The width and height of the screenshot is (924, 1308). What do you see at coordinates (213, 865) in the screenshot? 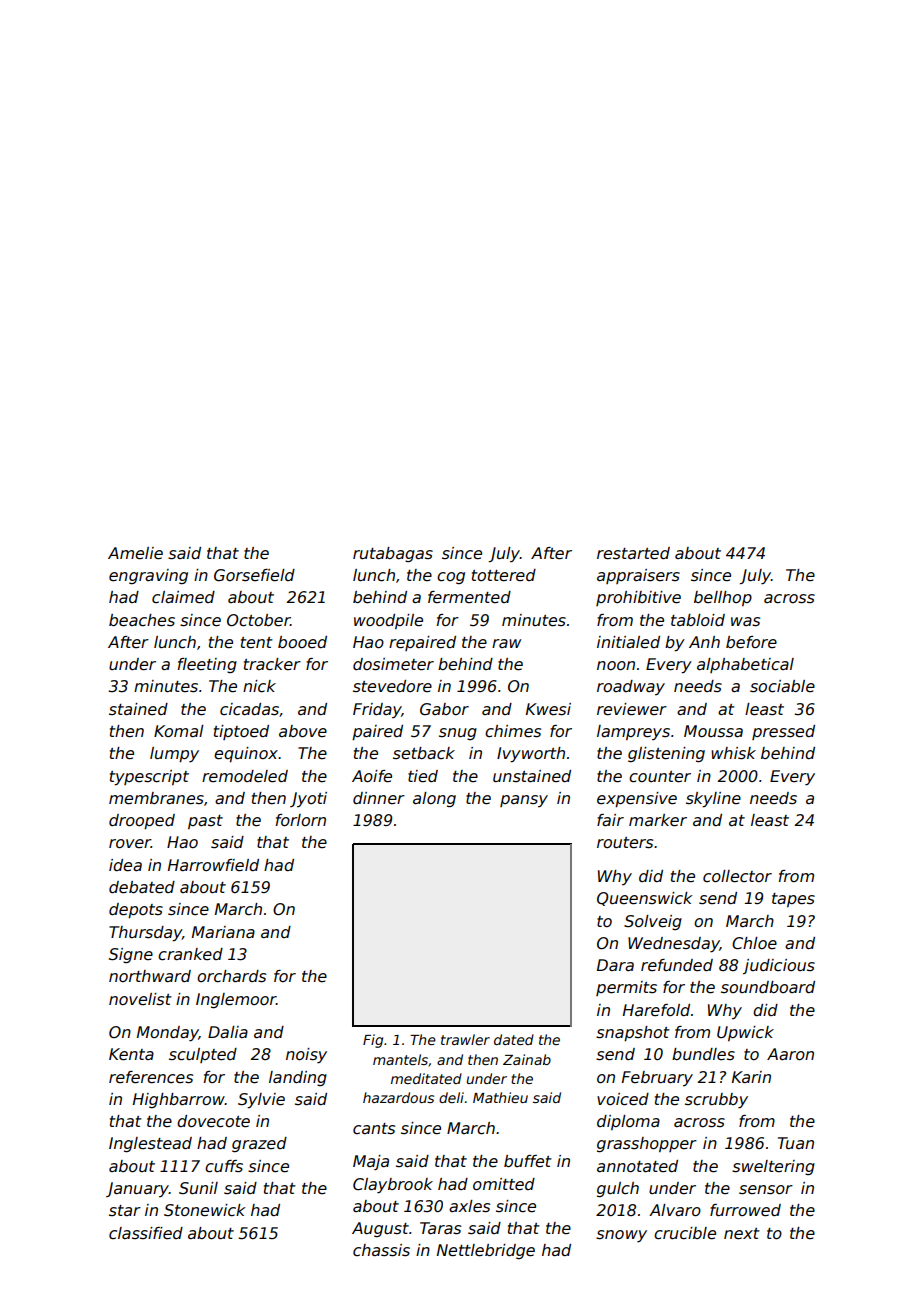
I see `Harrowfield` at bounding box center [213, 865].
